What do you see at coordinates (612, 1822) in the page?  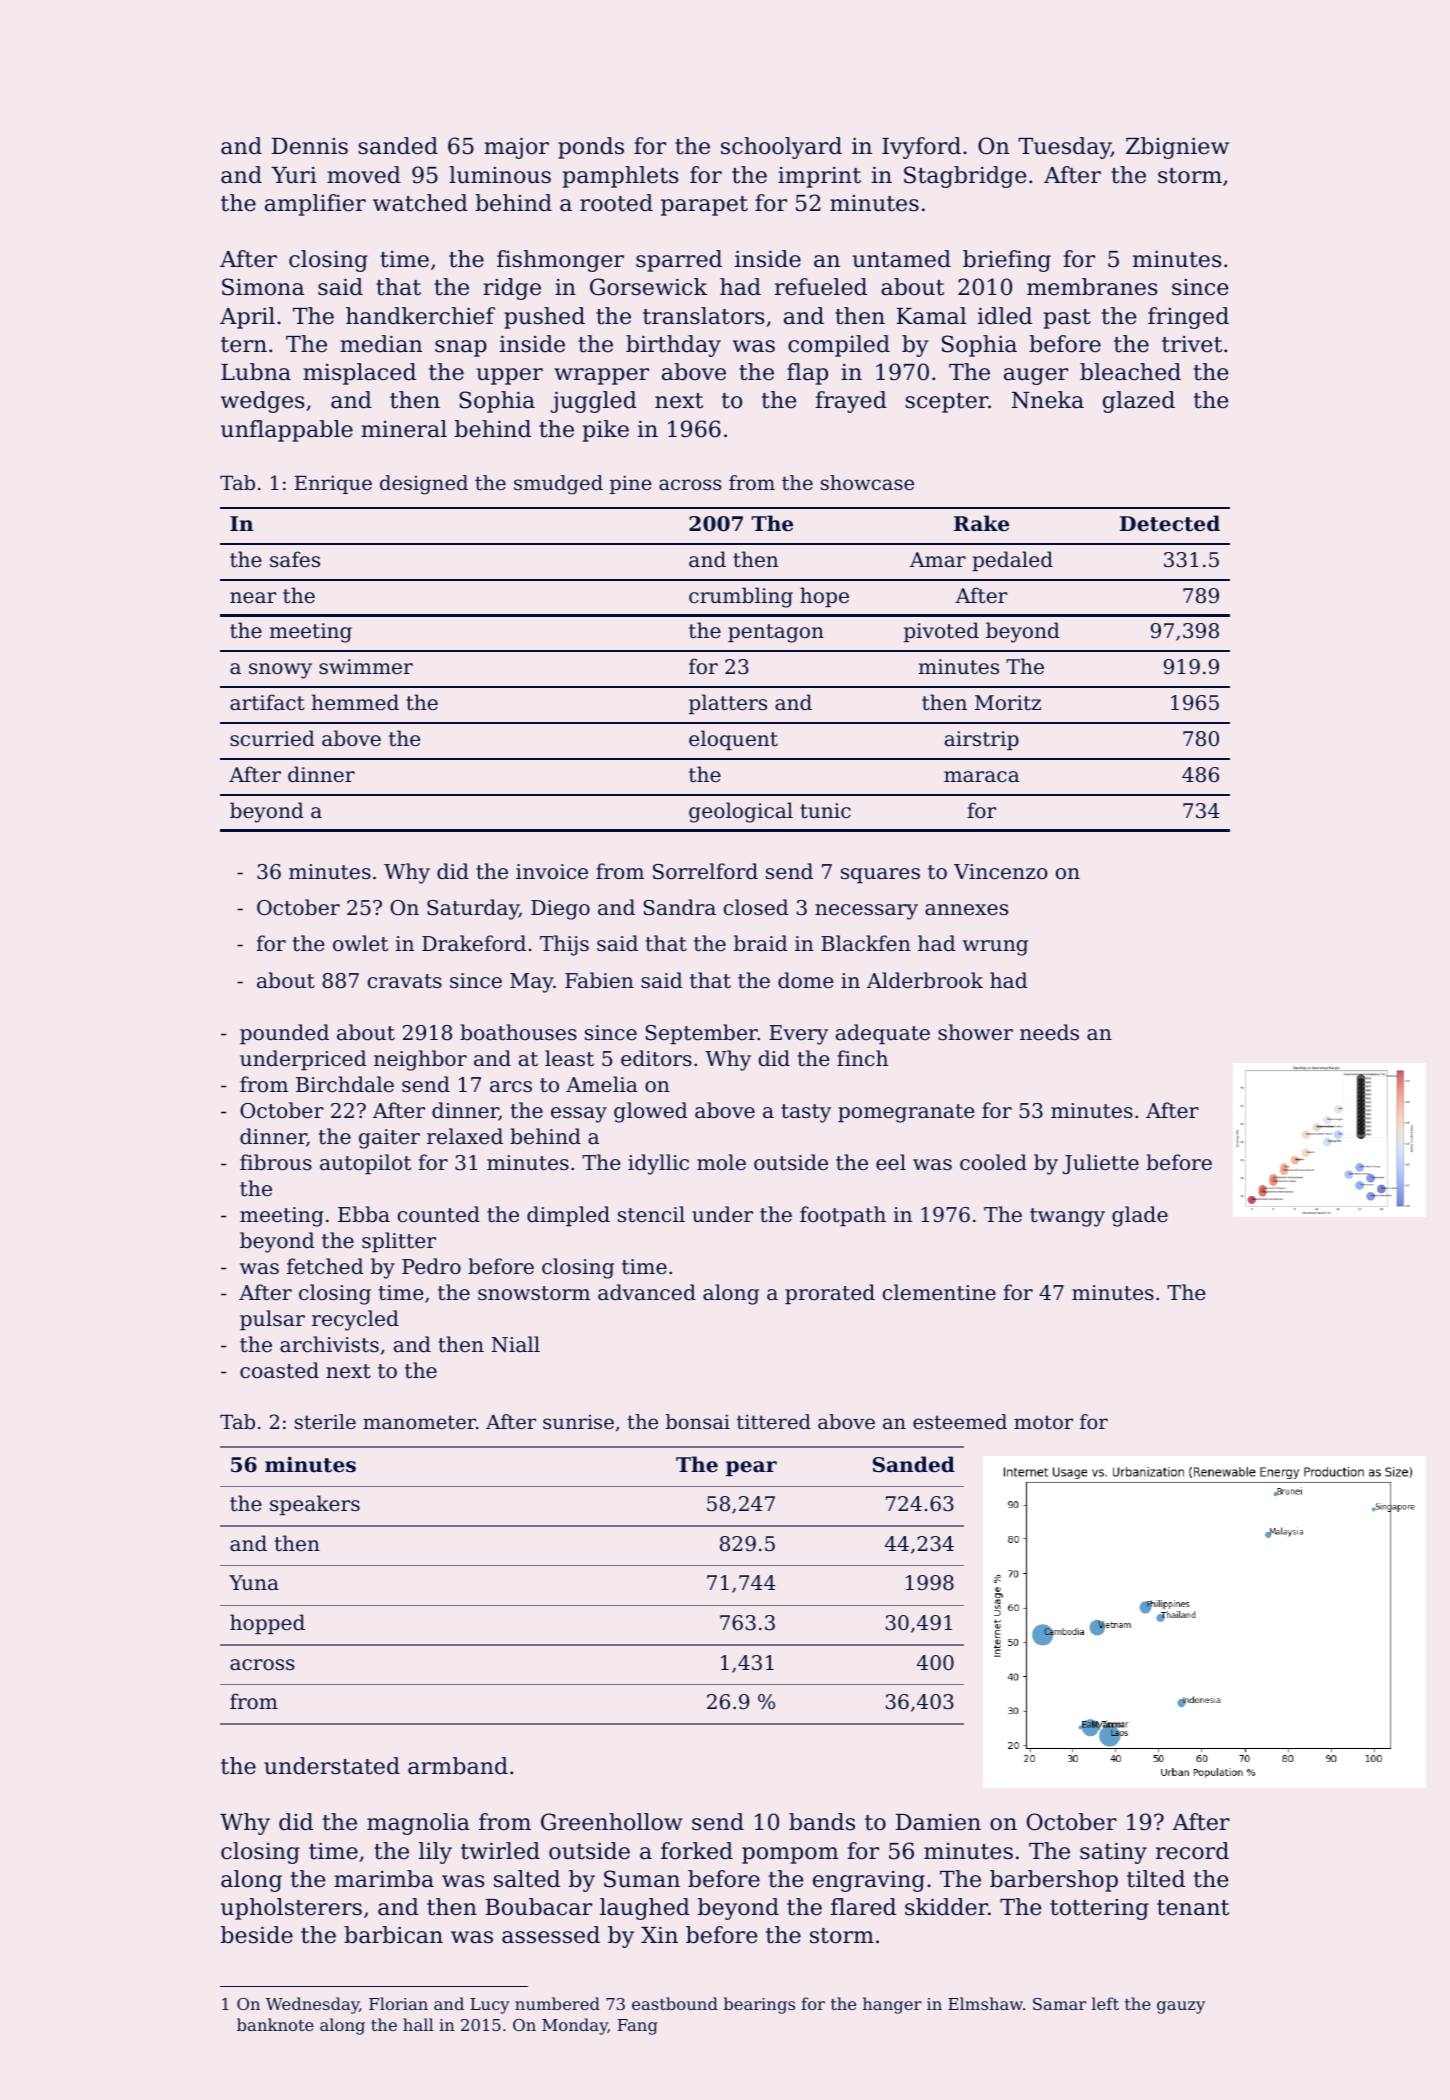 I see `Greenhollow` at bounding box center [612, 1822].
